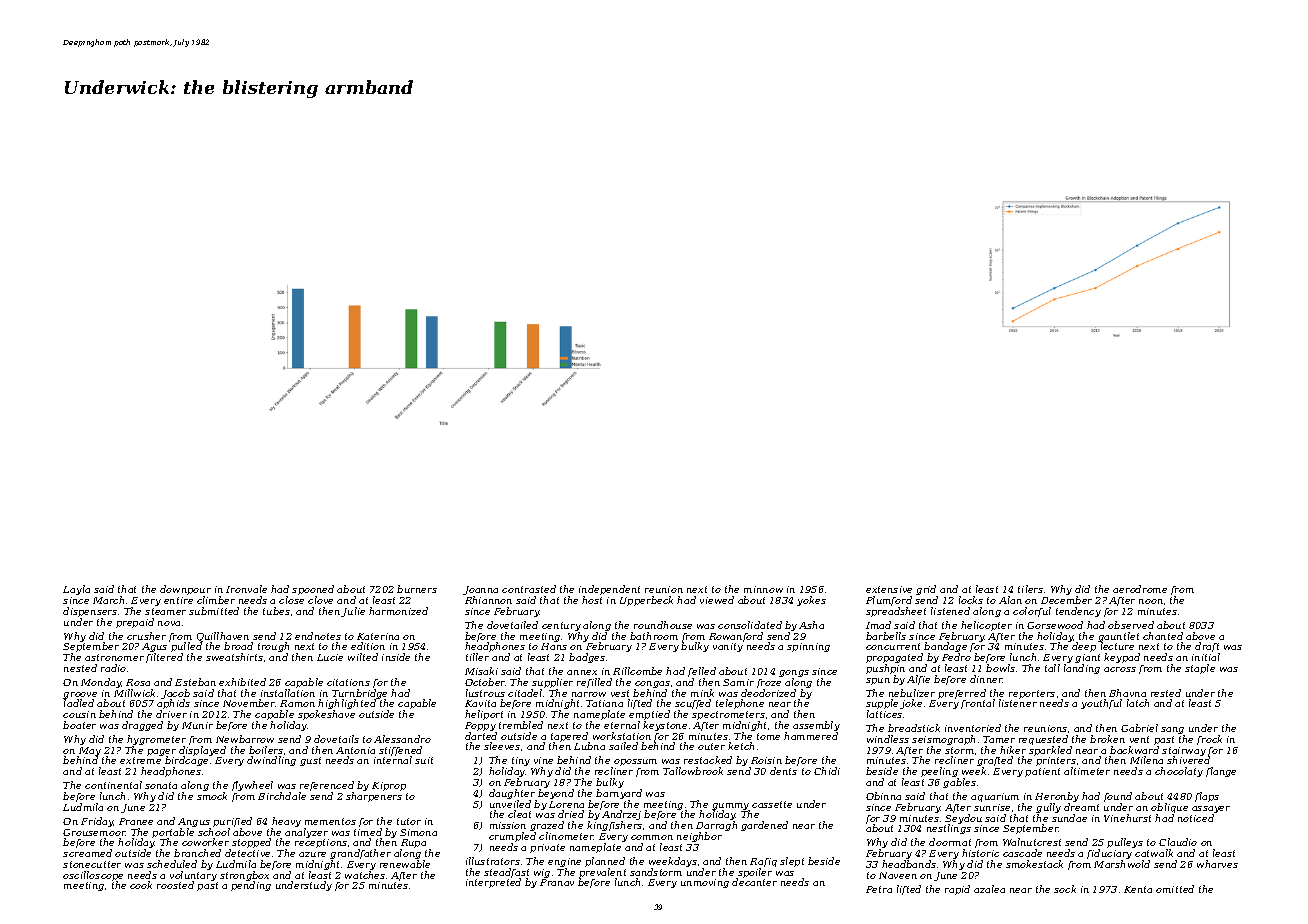  Describe the element at coordinates (480, 590) in the screenshot. I see `Joanna` at that location.
